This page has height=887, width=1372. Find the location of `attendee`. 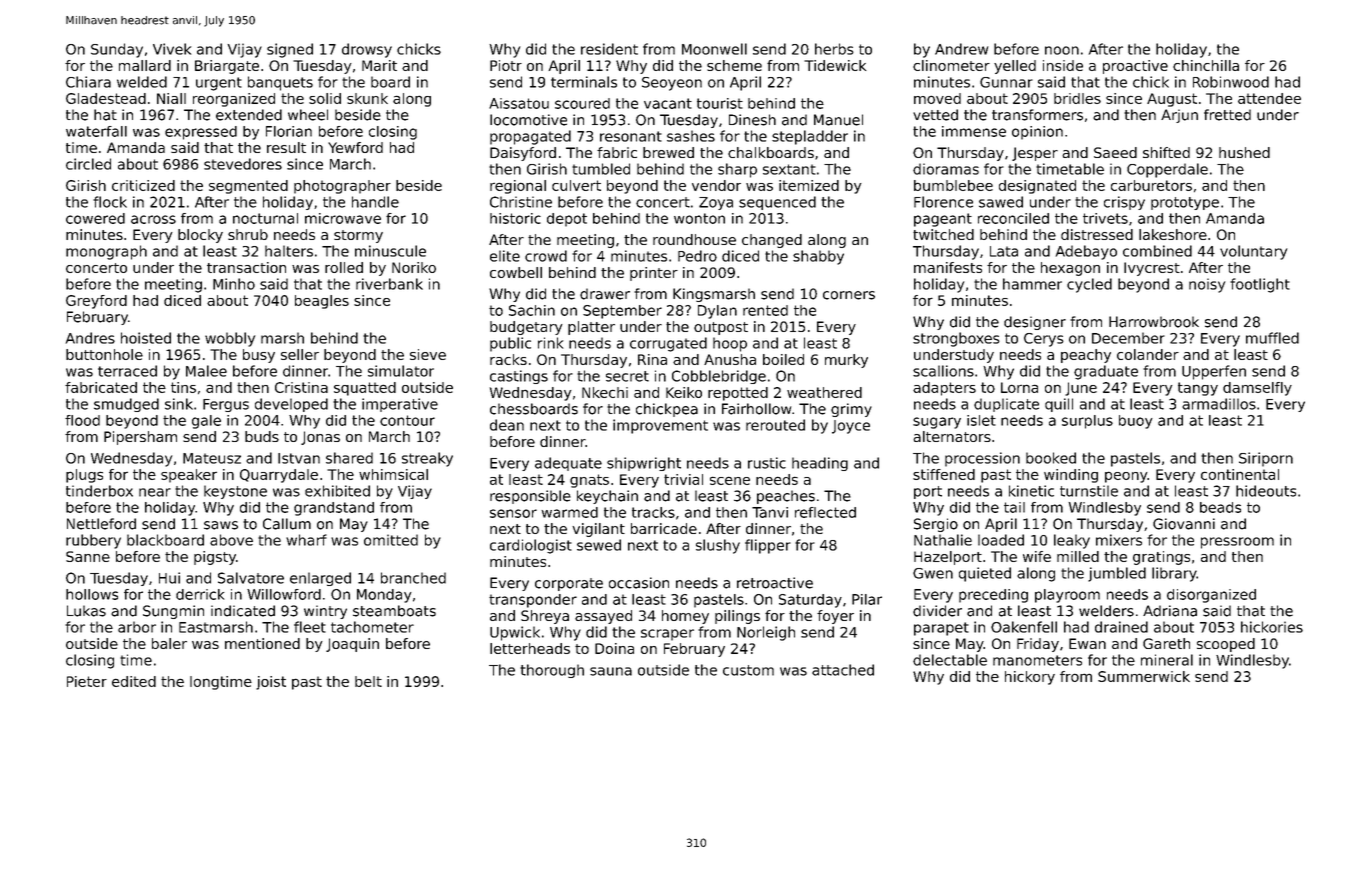

attendee is located at coordinates (1269, 98).
